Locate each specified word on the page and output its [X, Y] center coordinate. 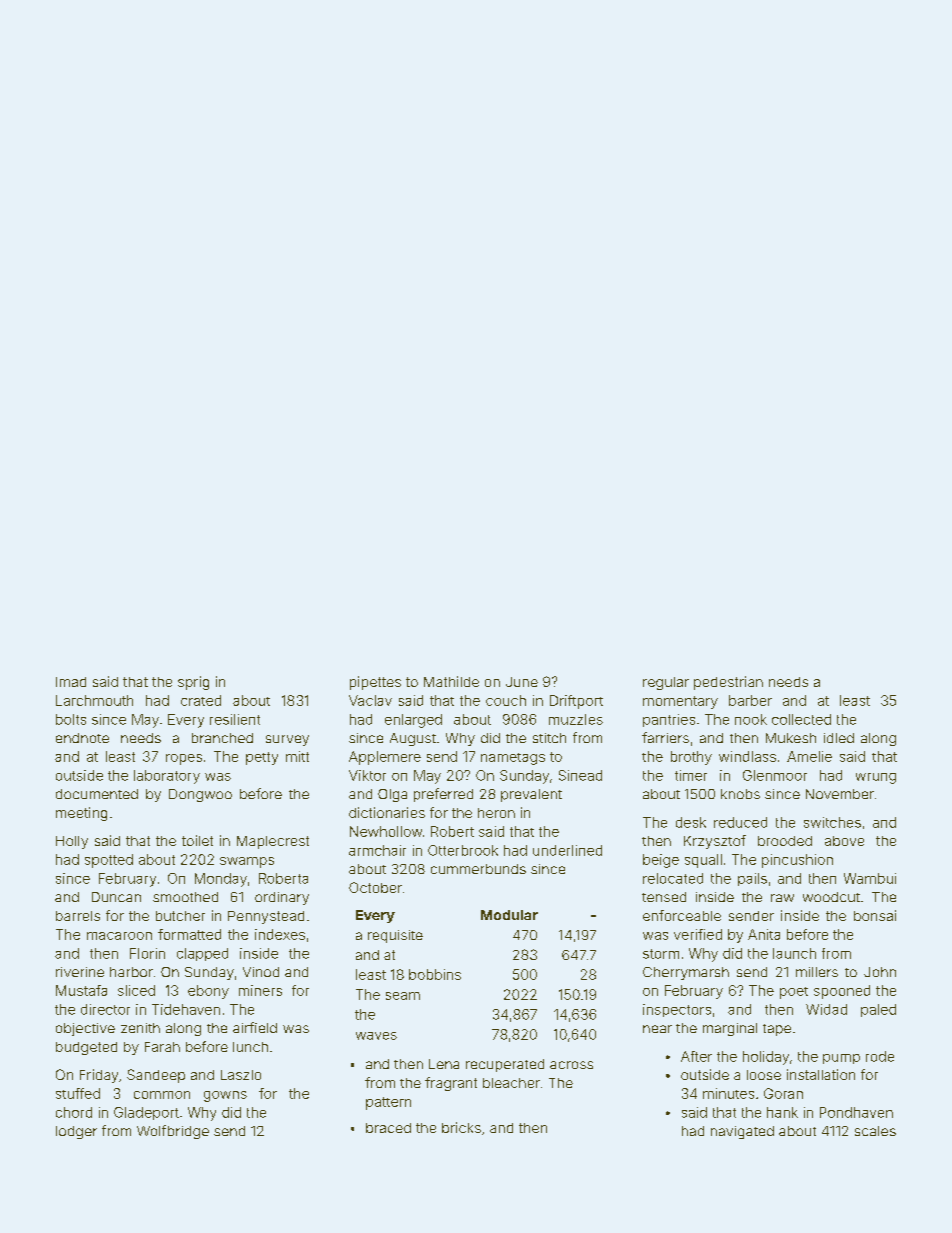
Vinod [261, 972]
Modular [509, 915]
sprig [193, 683]
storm [661, 954]
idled [839, 738]
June [522, 682]
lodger [76, 1132]
